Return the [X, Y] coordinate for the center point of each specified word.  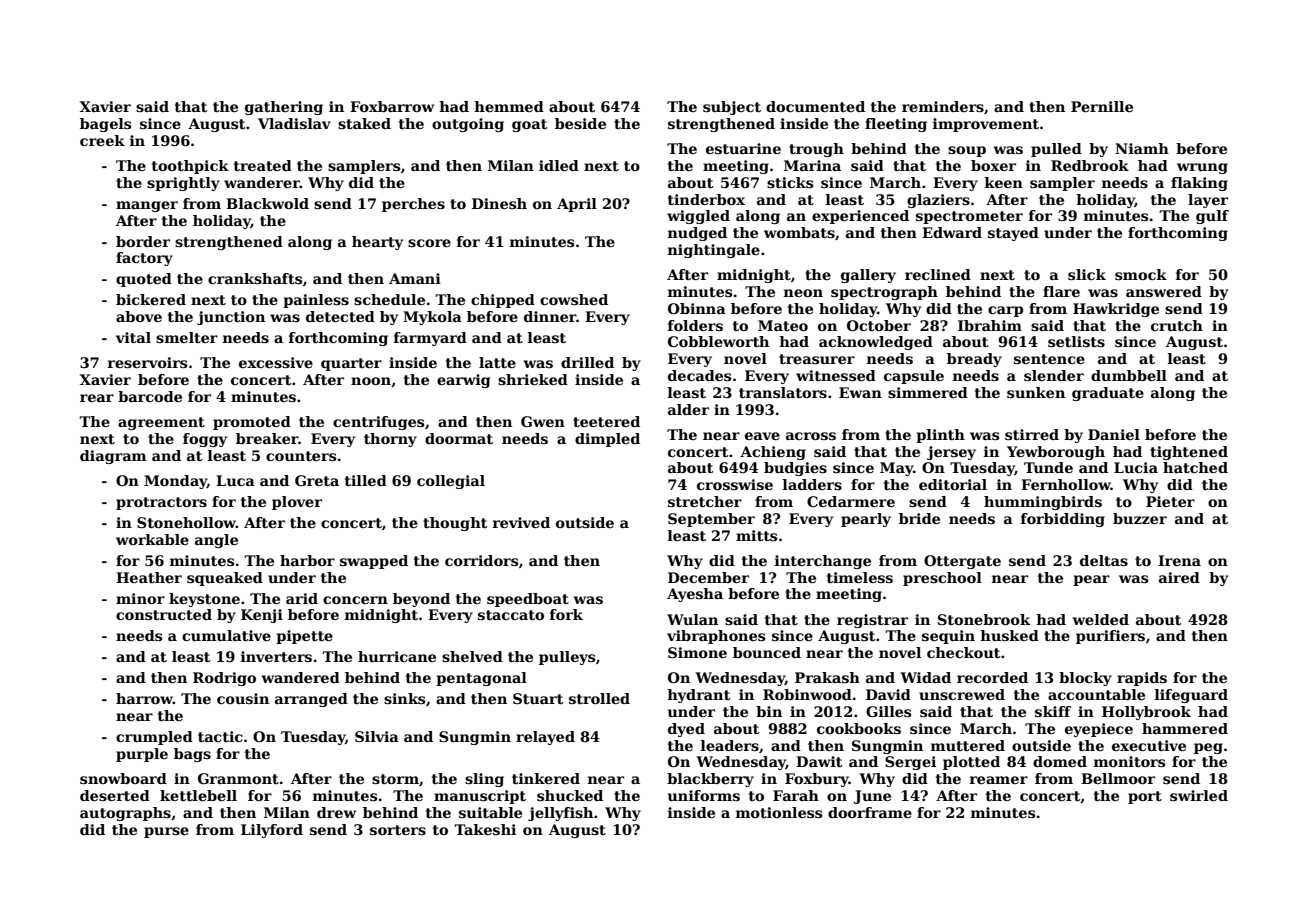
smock [1141, 274]
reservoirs [147, 362]
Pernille [1102, 106]
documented [815, 106]
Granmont [238, 778]
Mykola [432, 318]
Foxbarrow [392, 106]
